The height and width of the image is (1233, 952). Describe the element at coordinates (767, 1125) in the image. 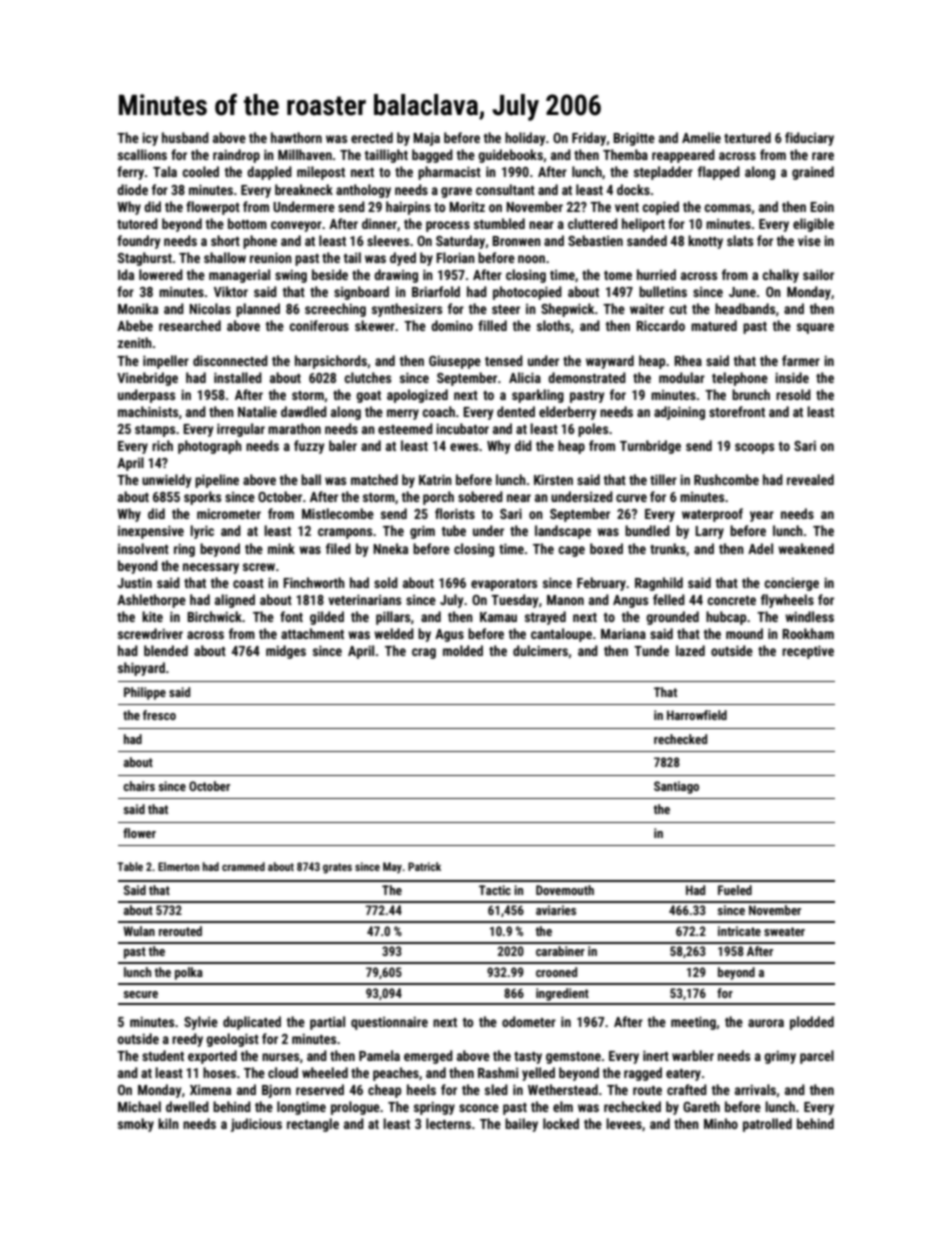

I see `patrolled` at that location.
